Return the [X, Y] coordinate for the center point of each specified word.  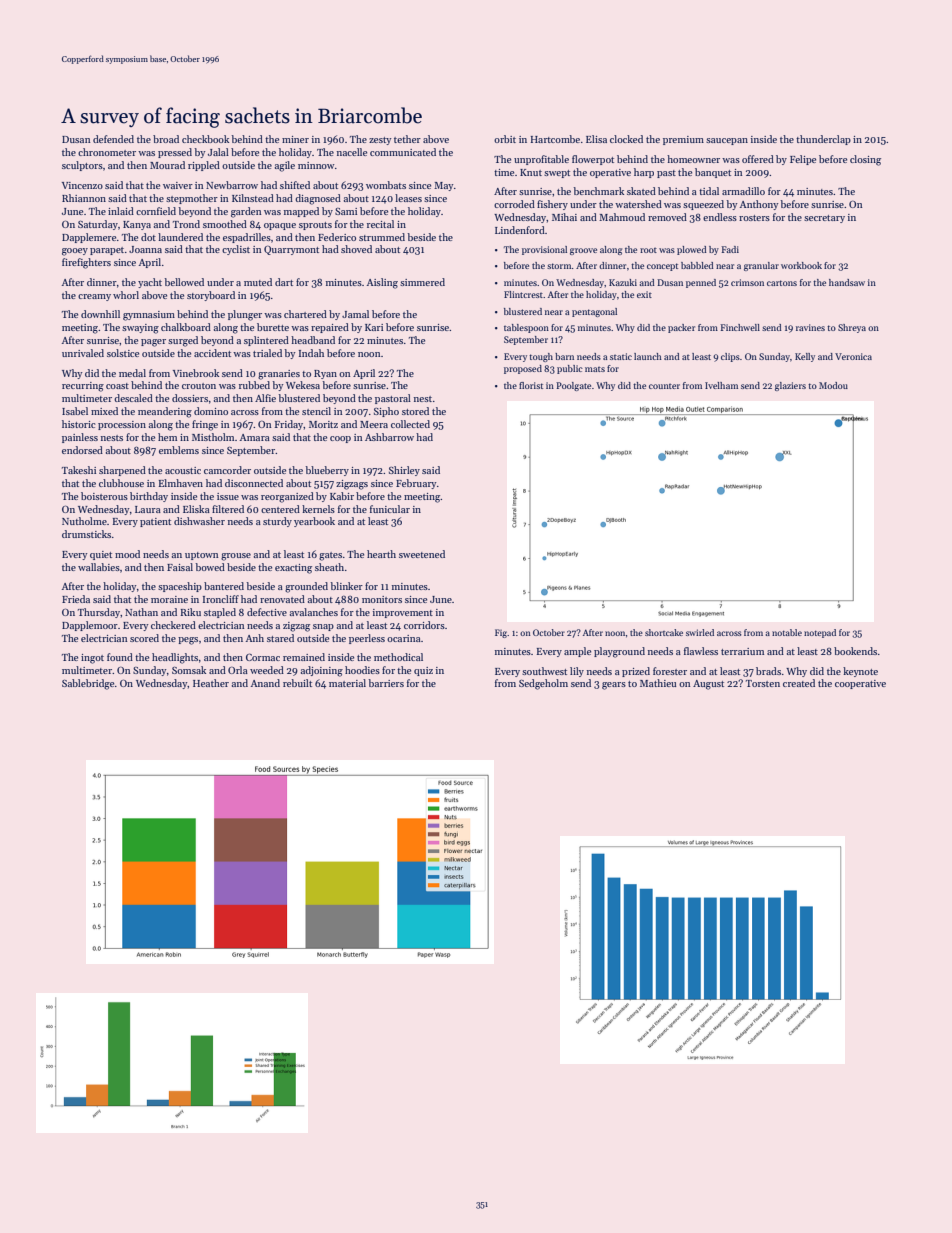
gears [614, 686]
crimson [747, 282]
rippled [204, 166]
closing [865, 160]
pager [153, 343]
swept [557, 174]
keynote [860, 672]
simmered [422, 282]
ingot [92, 659]
